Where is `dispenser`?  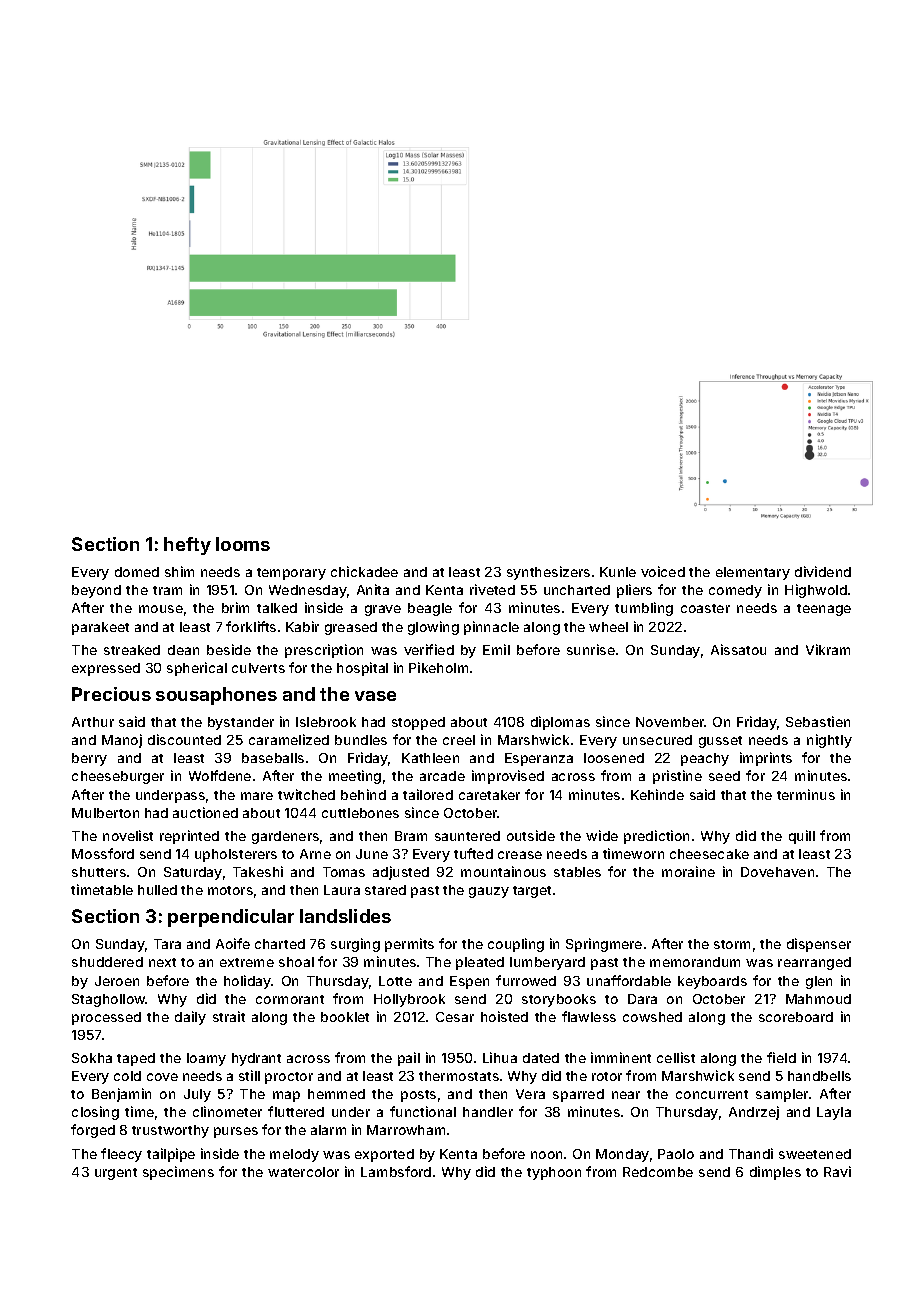
dispenser is located at coordinates (819, 945).
